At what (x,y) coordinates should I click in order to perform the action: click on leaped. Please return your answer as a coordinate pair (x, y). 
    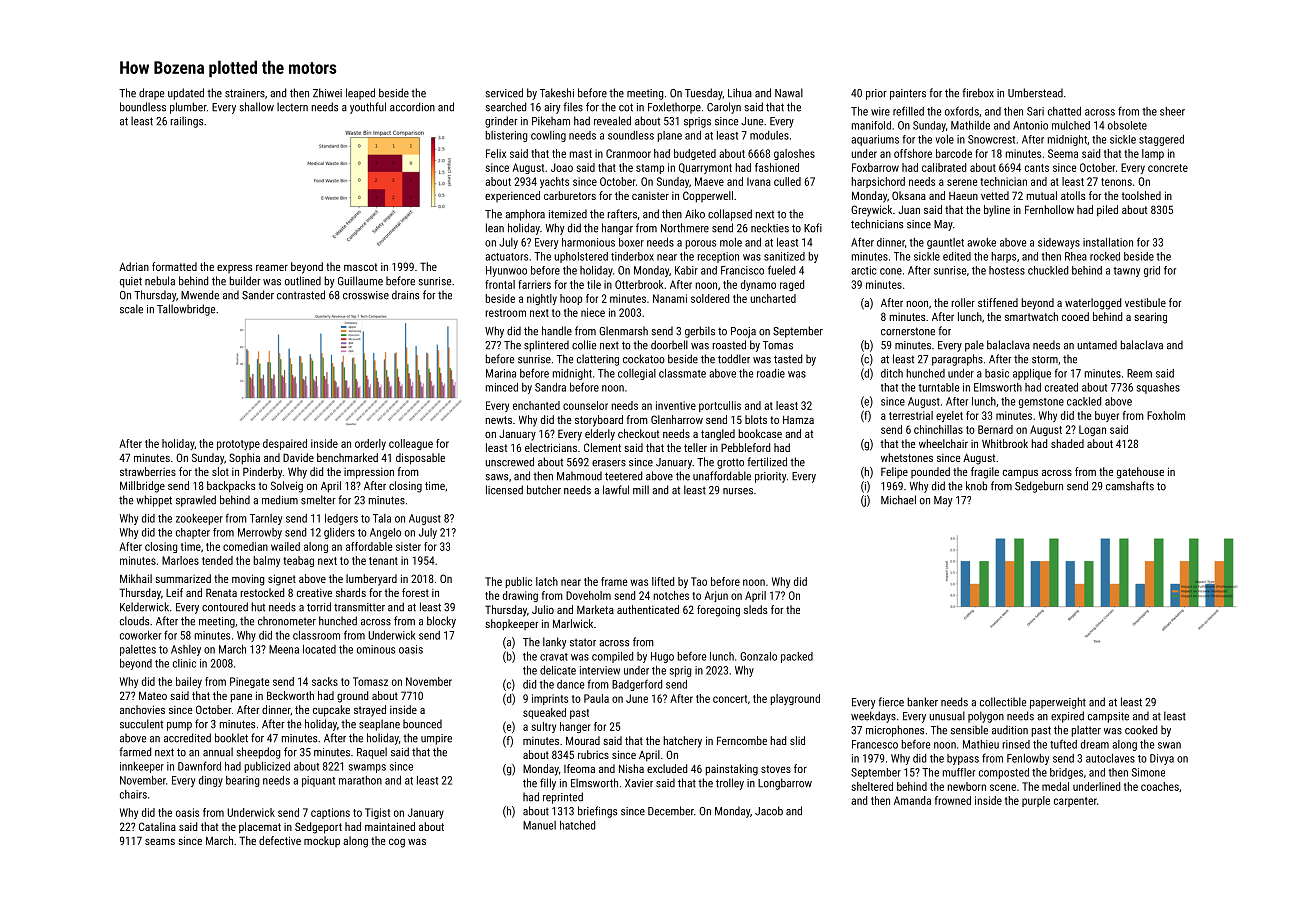
    Looking at the image, I should click on (360, 94).
